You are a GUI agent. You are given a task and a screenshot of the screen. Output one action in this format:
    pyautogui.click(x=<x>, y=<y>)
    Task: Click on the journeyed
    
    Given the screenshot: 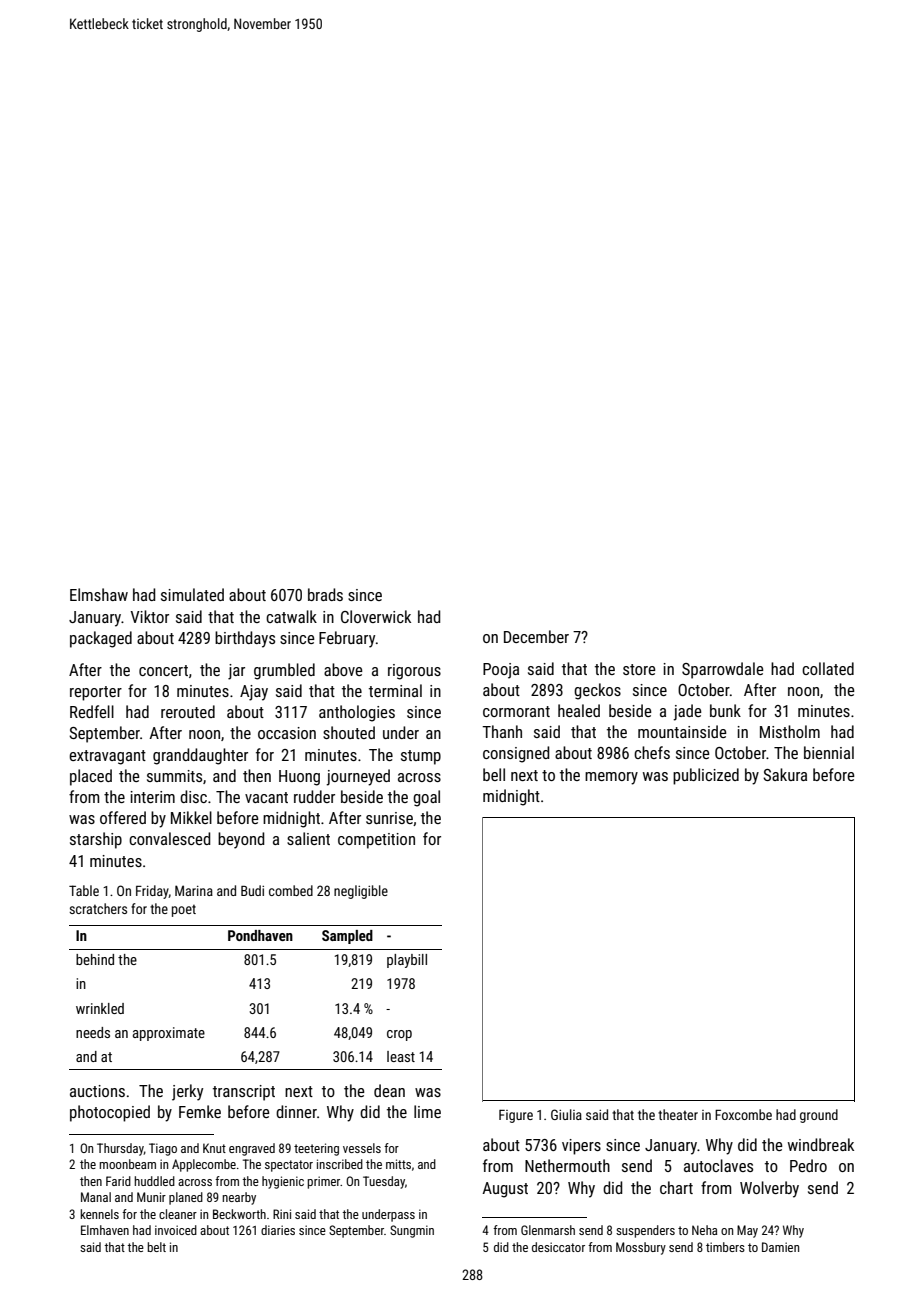 What is the action you would take?
    pyautogui.click(x=358, y=777)
